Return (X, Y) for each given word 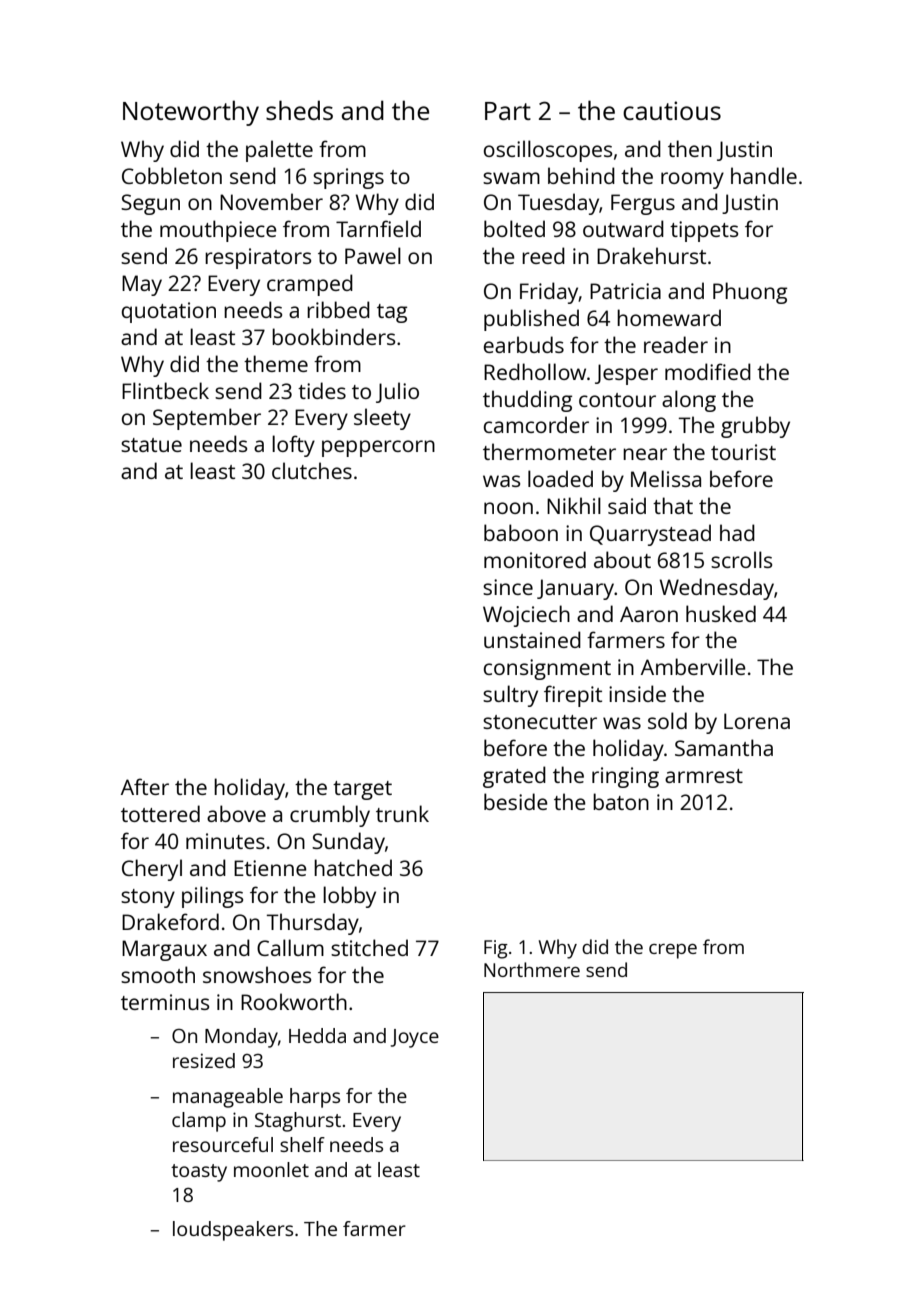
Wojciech (526, 616)
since (508, 587)
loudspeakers (233, 1231)
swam (511, 178)
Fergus (643, 204)
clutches (312, 470)
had (737, 532)
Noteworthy (191, 113)
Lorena (757, 721)
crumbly (330, 816)
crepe (673, 951)
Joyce (415, 1038)
